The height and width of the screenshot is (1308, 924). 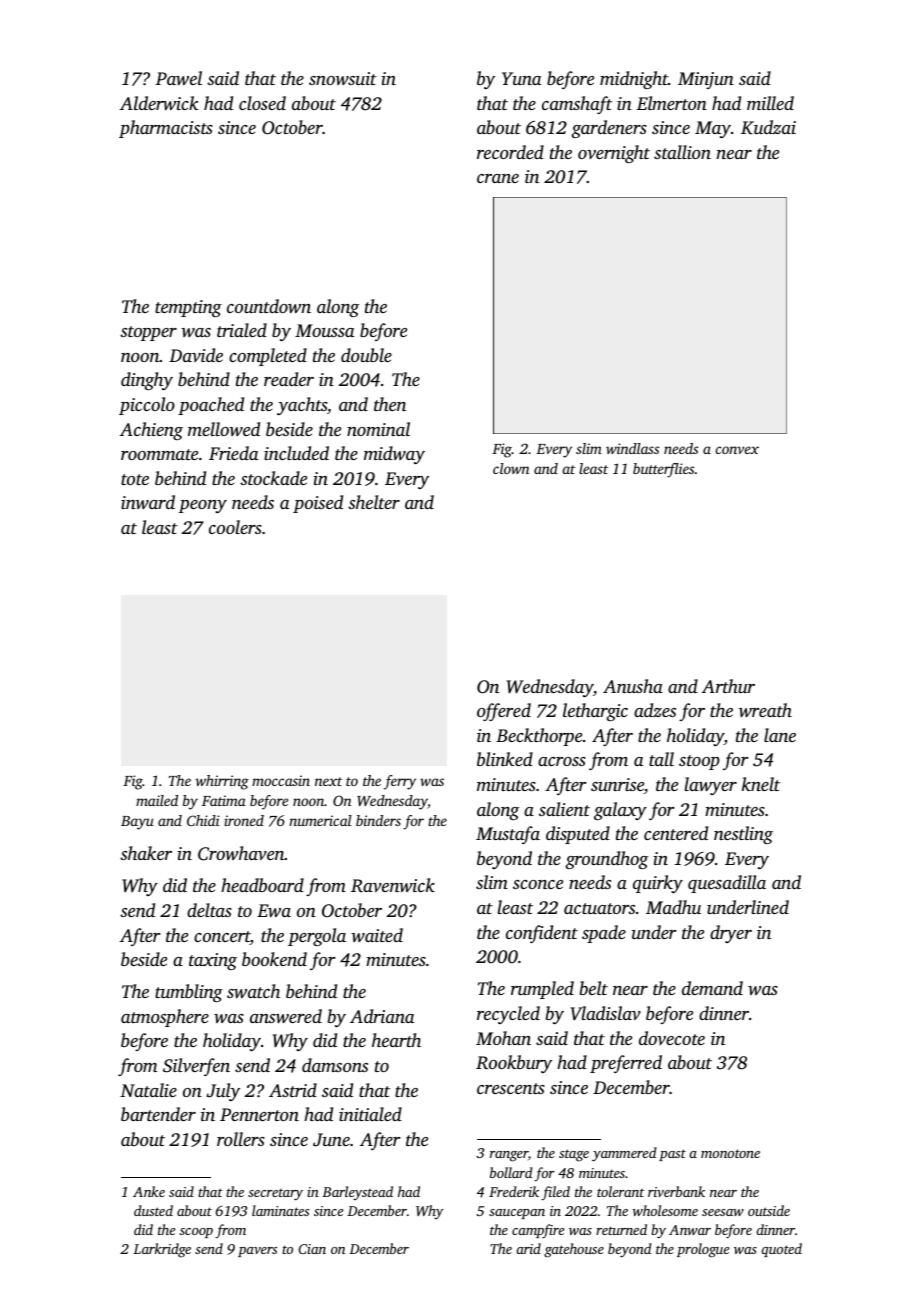 I want to click on clown, so click(x=511, y=468).
